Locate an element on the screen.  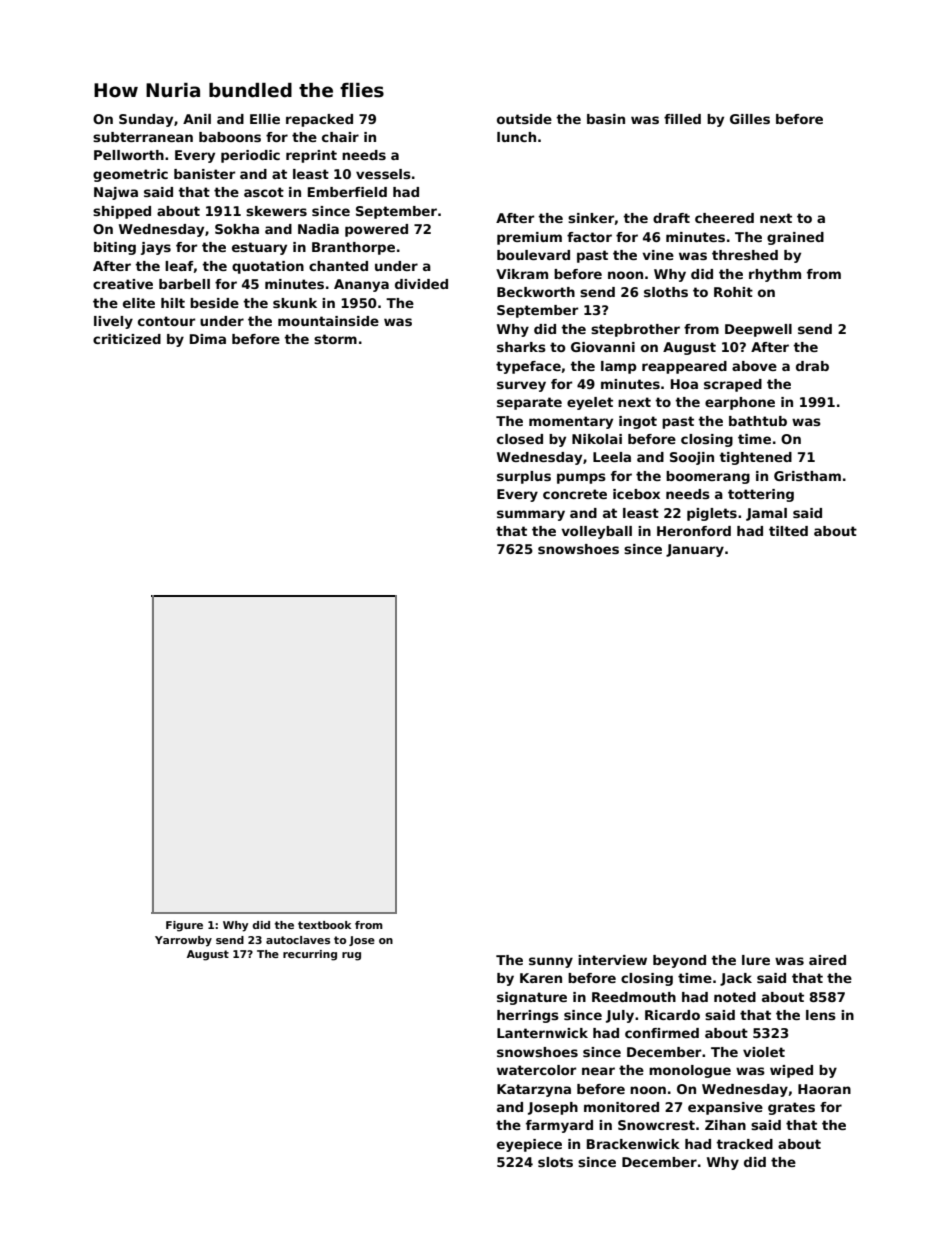
watercolor is located at coordinates (536, 1070).
